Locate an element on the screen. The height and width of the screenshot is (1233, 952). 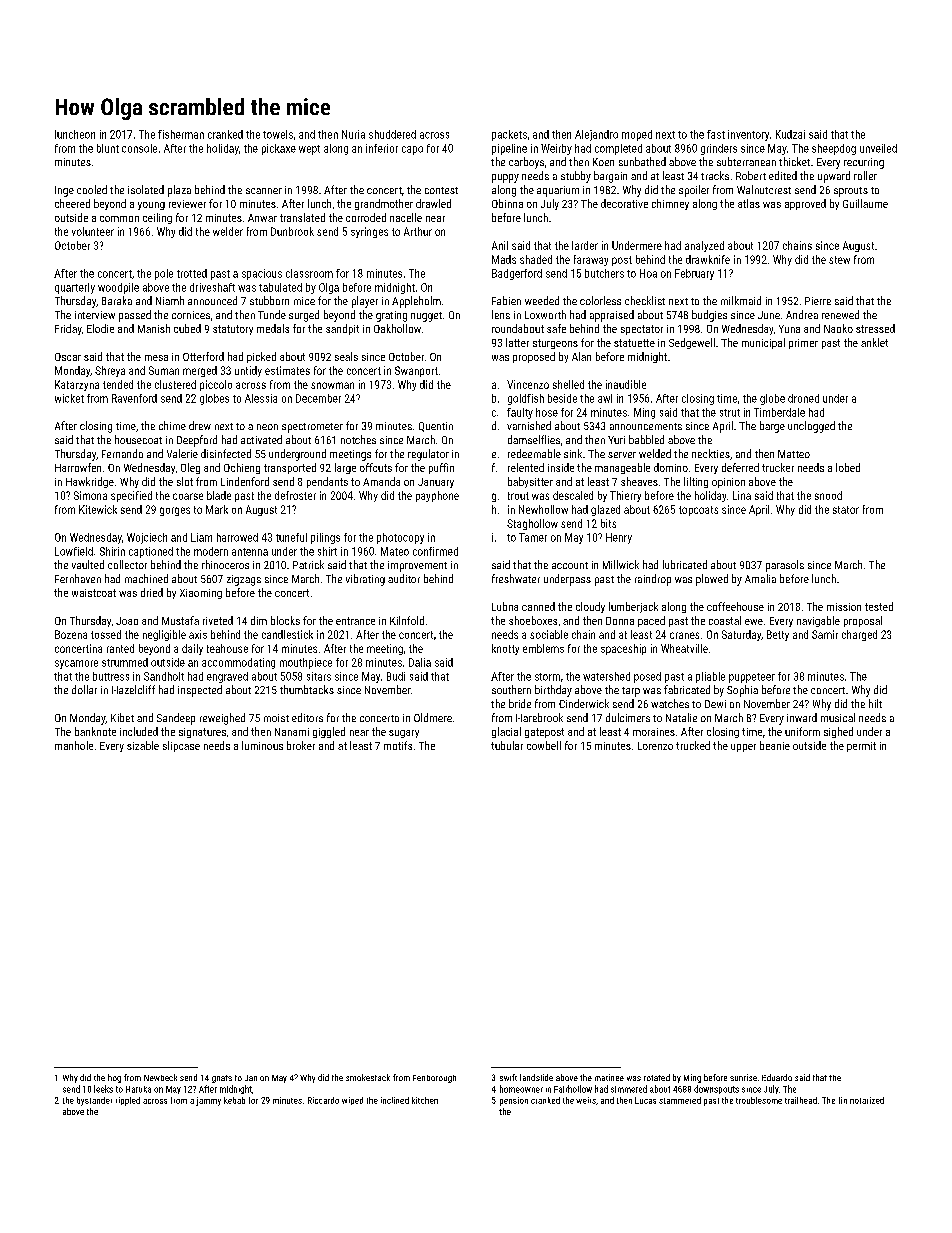
fisherman is located at coordinates (181, 134).
